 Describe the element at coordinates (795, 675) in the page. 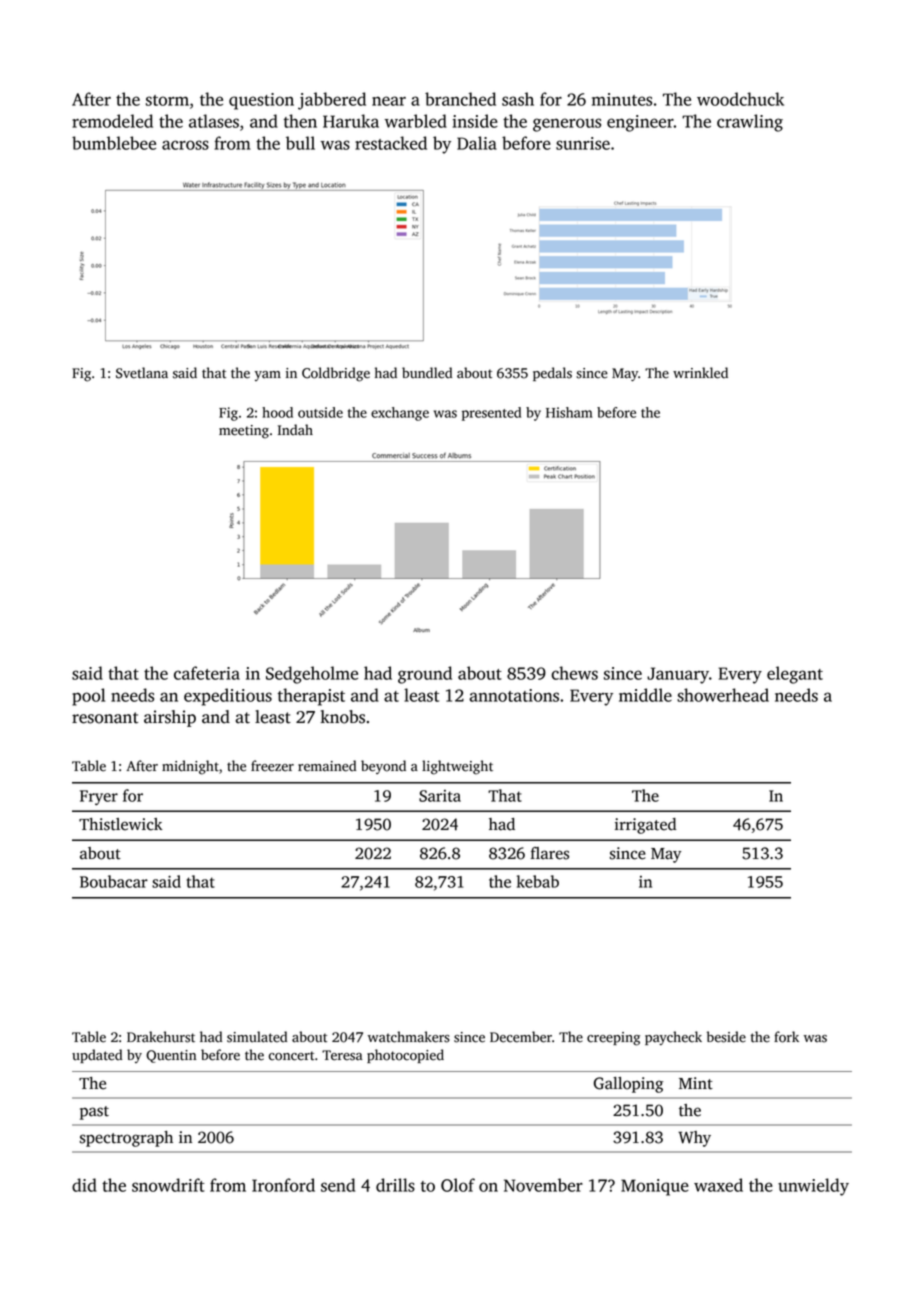

I see `elegant` at that location.
